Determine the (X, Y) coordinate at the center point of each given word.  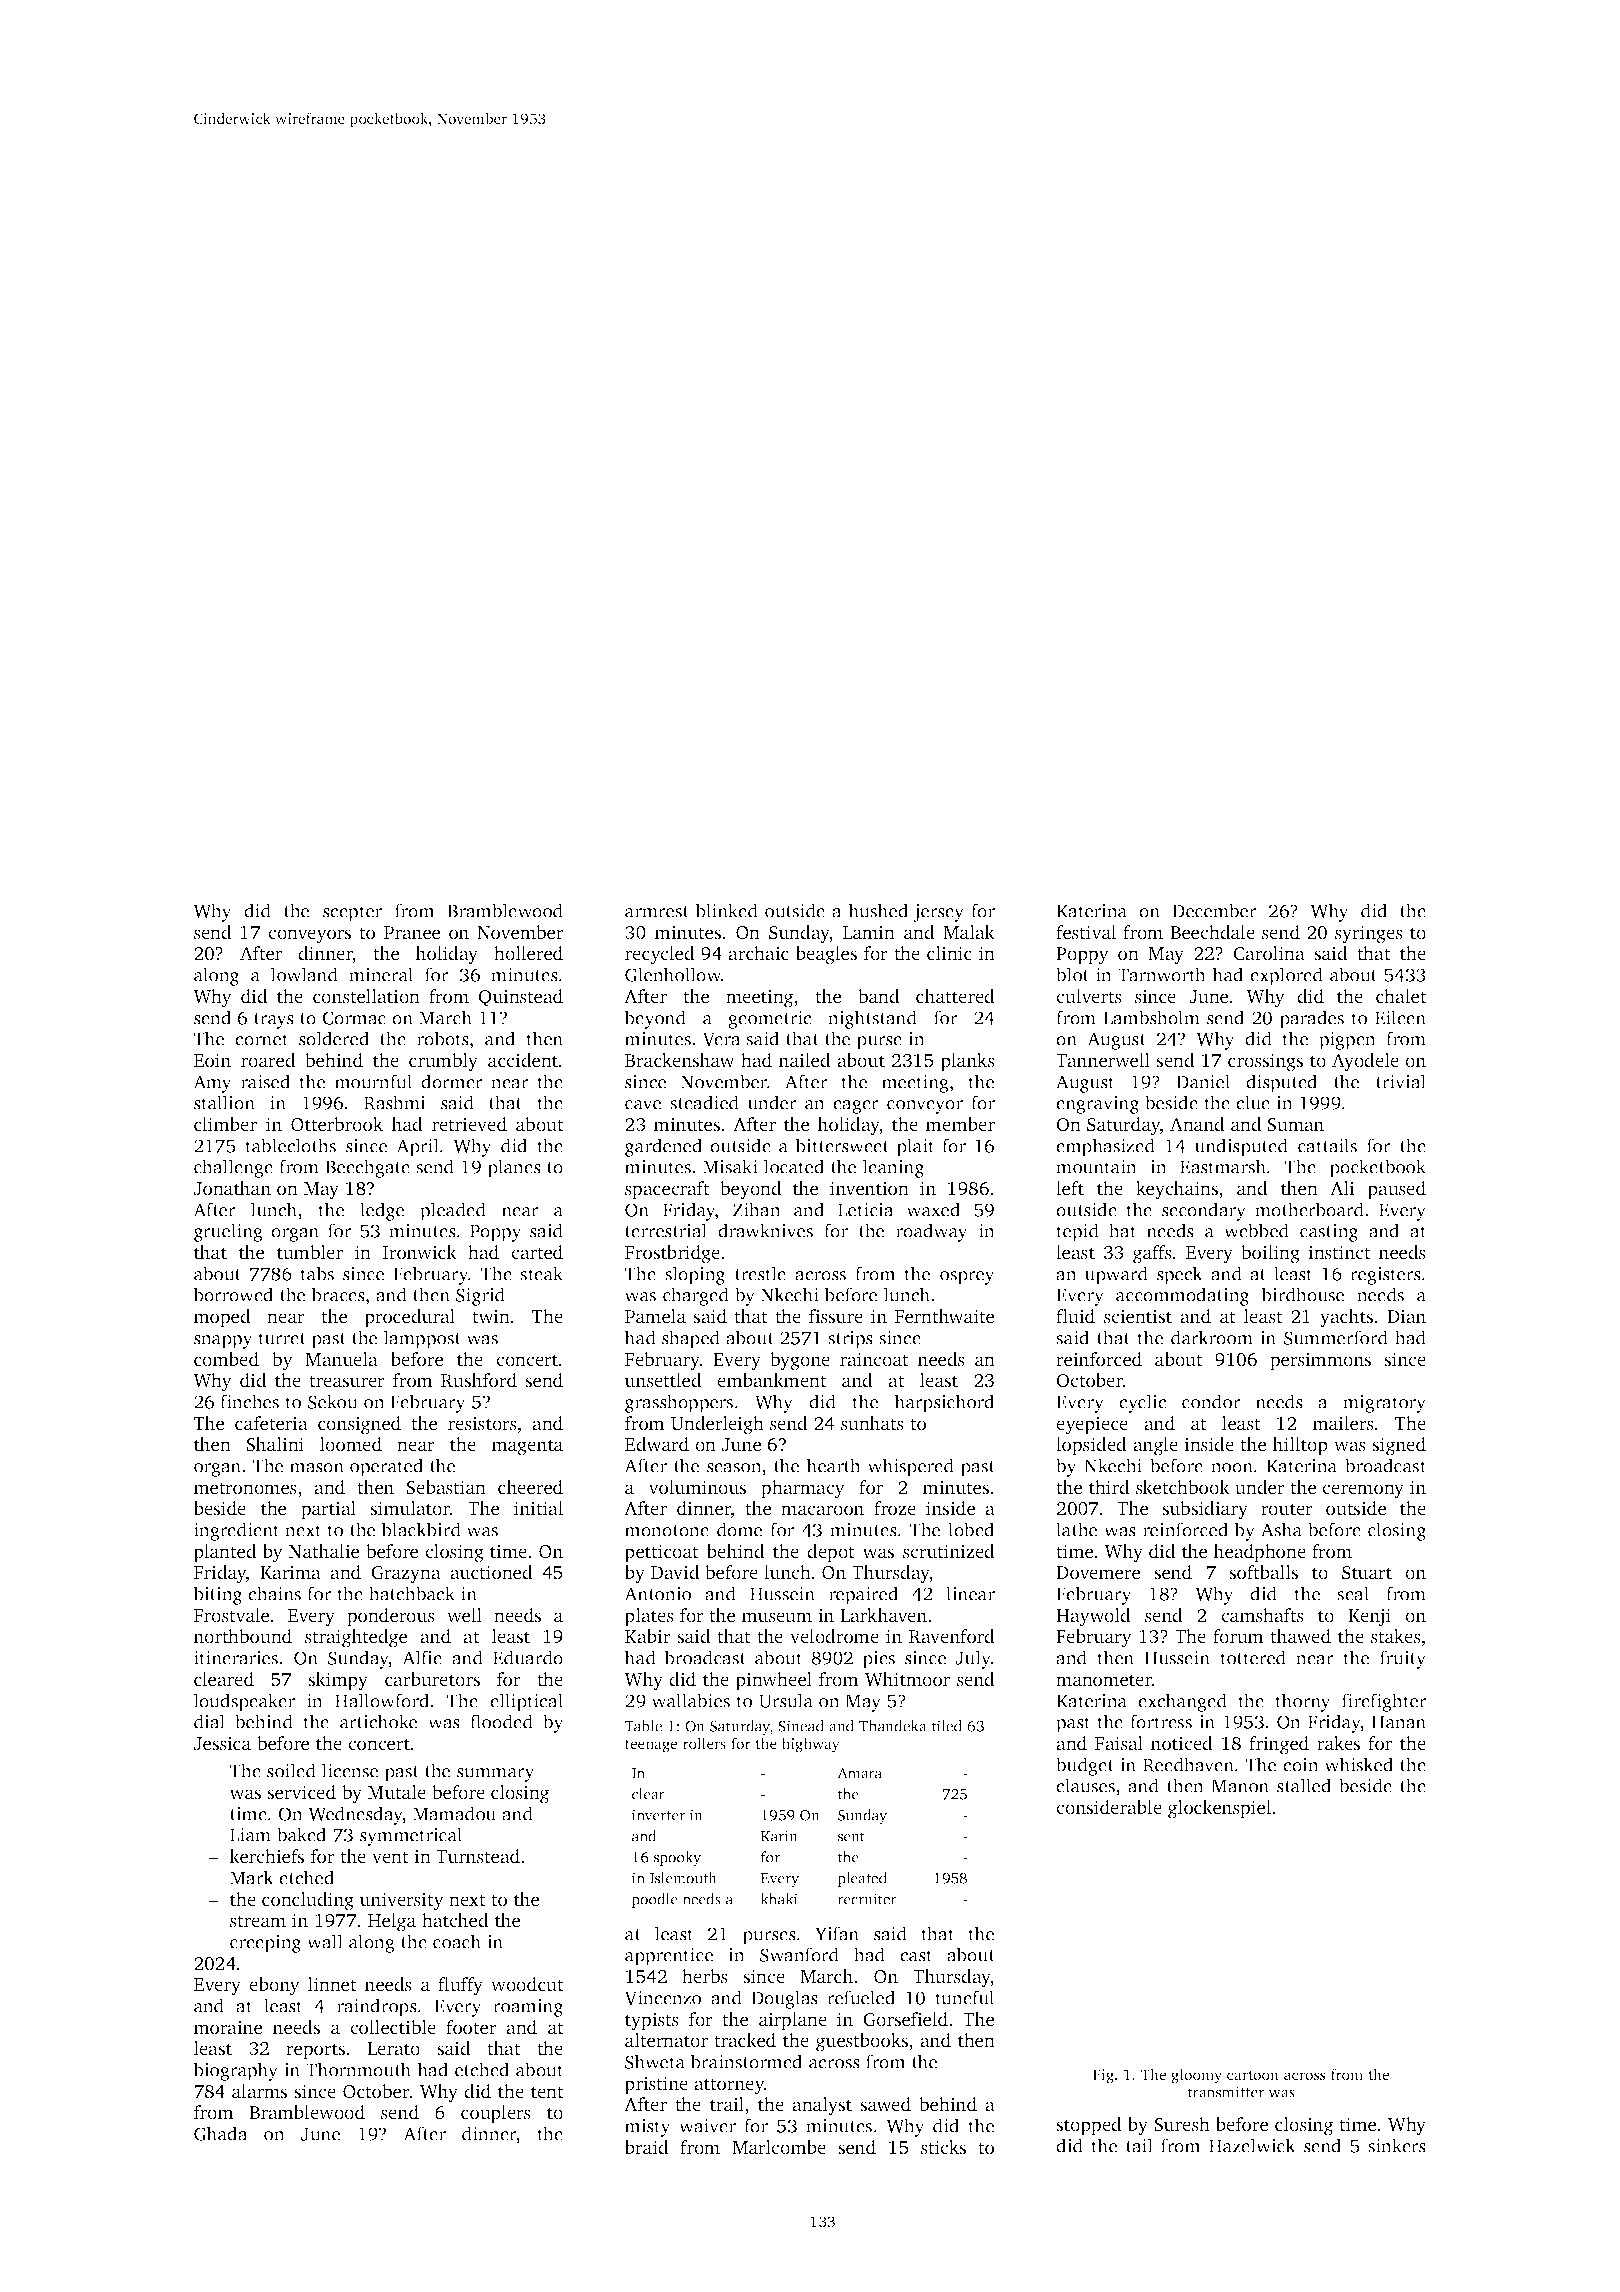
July (973, 1659)
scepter (352, 914)
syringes (1369, 934)
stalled (1304, 1785)
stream (258, 1921)
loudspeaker (244, 1702)
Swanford (799, 1954)
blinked (727, 910)
